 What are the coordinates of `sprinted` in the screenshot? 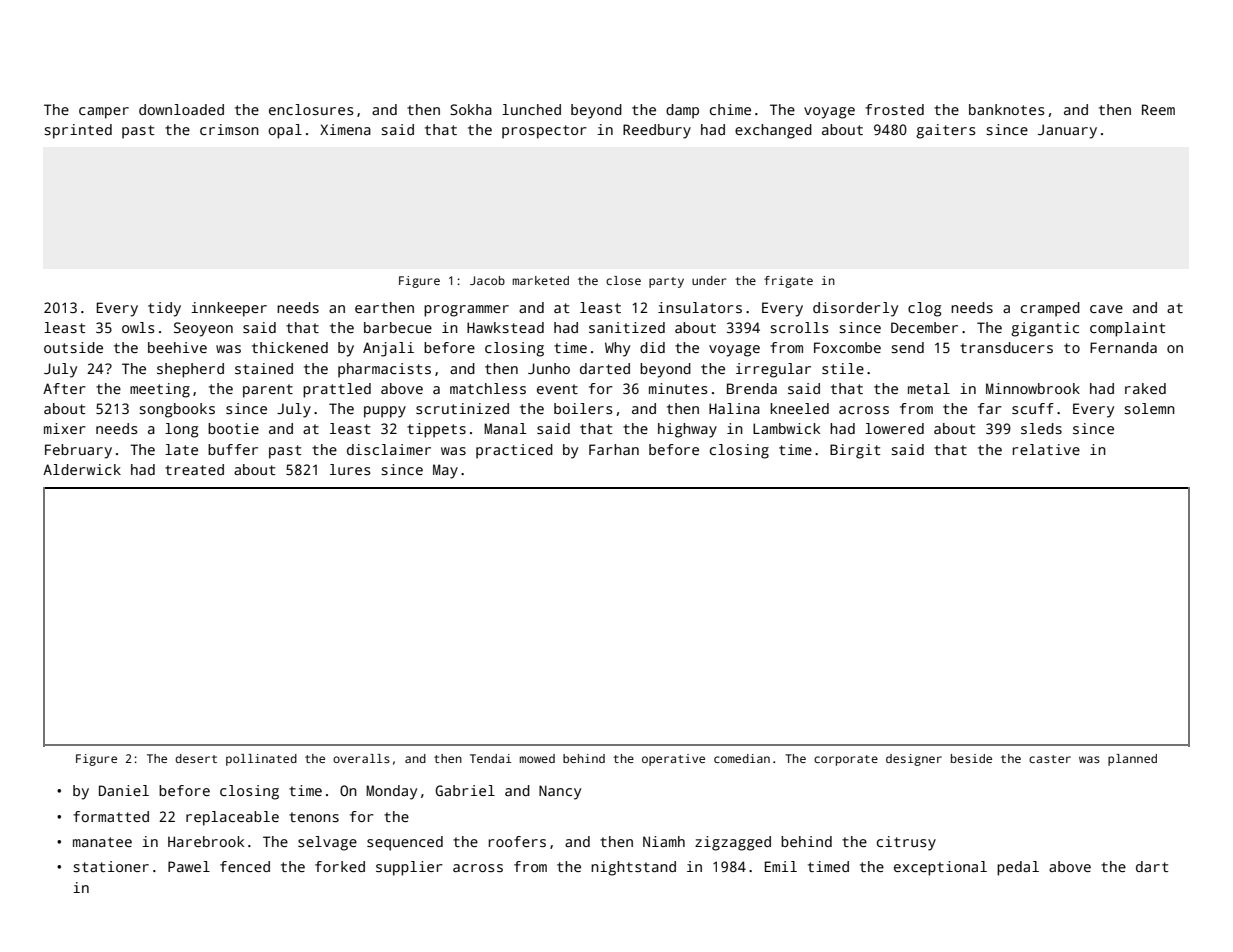 It's located at (78, 131).
